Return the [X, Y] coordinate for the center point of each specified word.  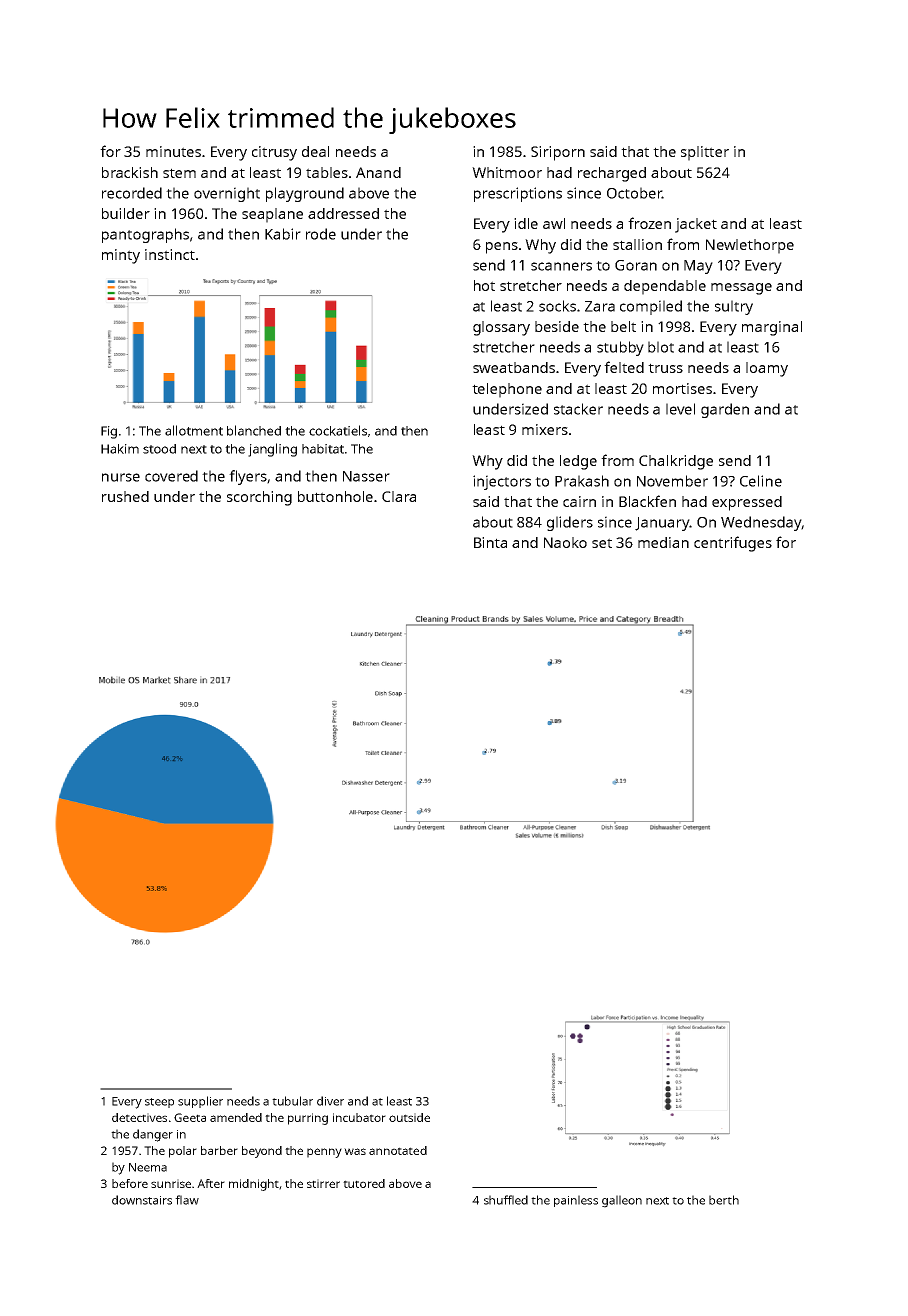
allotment [194, 430]
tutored [364, 1183]
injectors [502, 482]
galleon [622, 1201]
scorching [259, 498]
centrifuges [733, 544]
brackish [130, 172]
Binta [490, 542]
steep [159, 1103]
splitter [705, 153]
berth [724, 1200]
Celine [761, 481]
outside [409, 1117]
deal [315, 151]
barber [219, 1150]
